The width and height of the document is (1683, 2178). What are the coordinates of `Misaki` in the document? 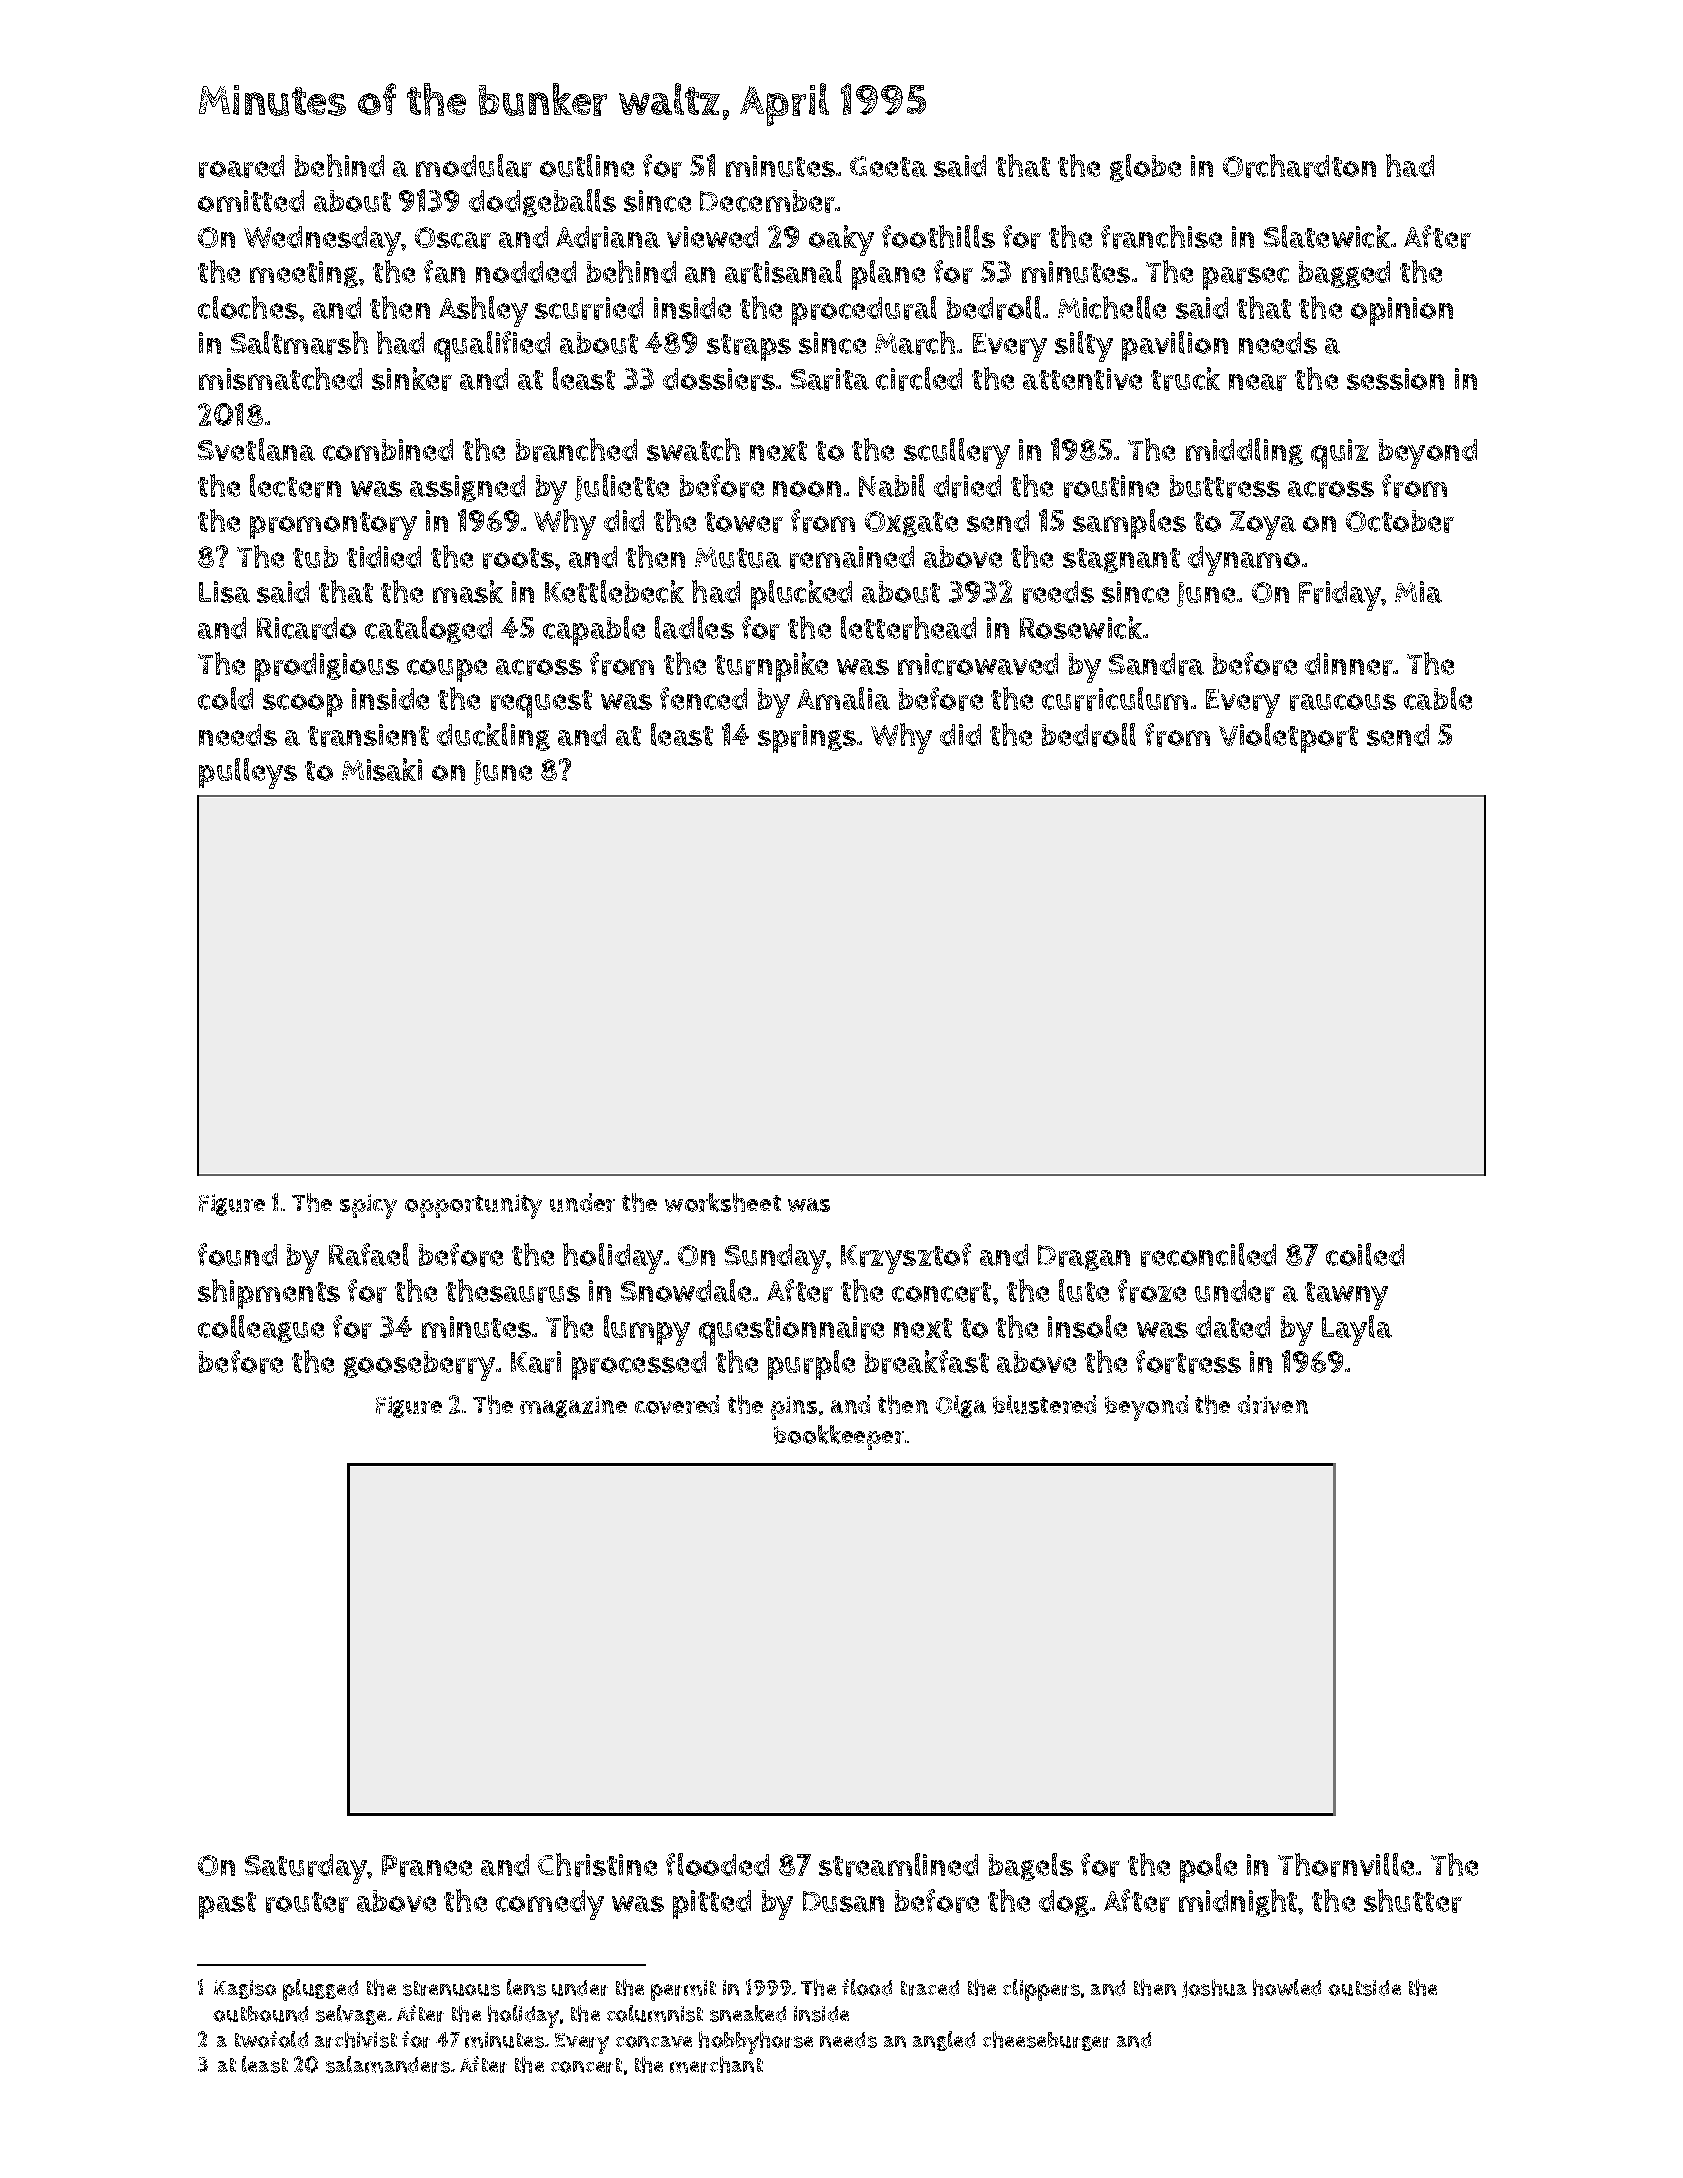 It's located at (382, 769).
